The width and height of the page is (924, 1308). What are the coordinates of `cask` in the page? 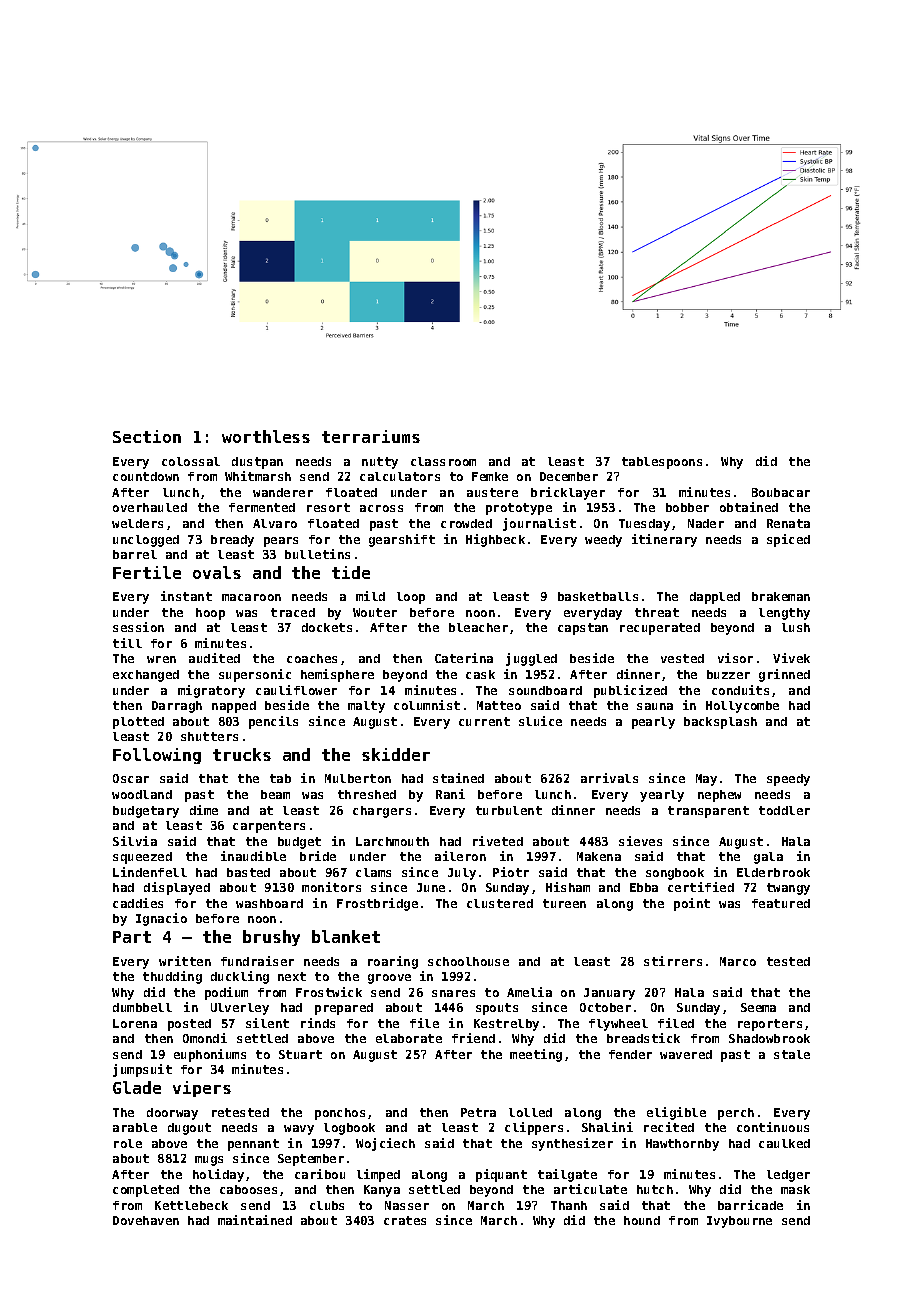 It's located at (480, 674).
